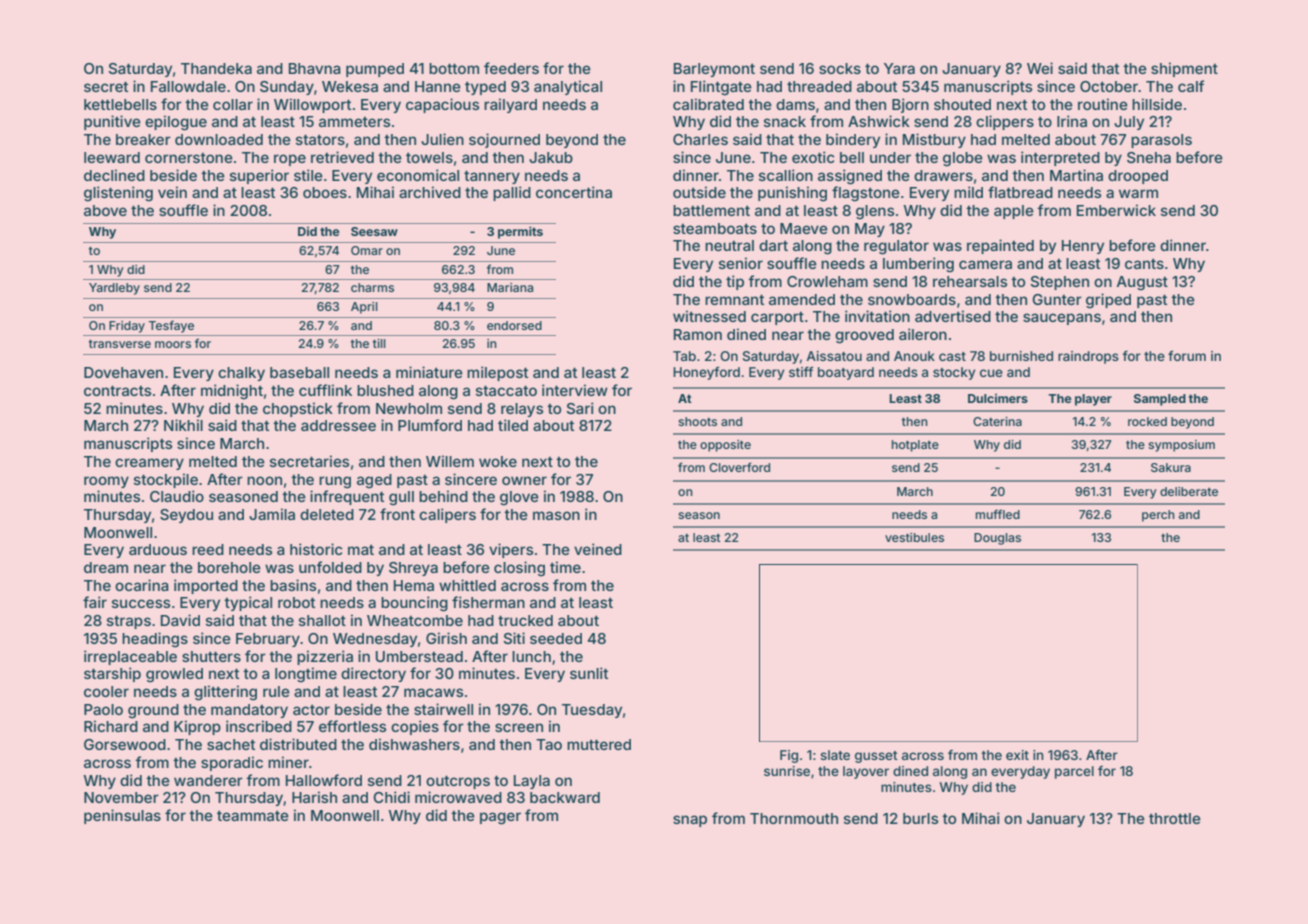  I want to click on stile, so click(308, 175).
